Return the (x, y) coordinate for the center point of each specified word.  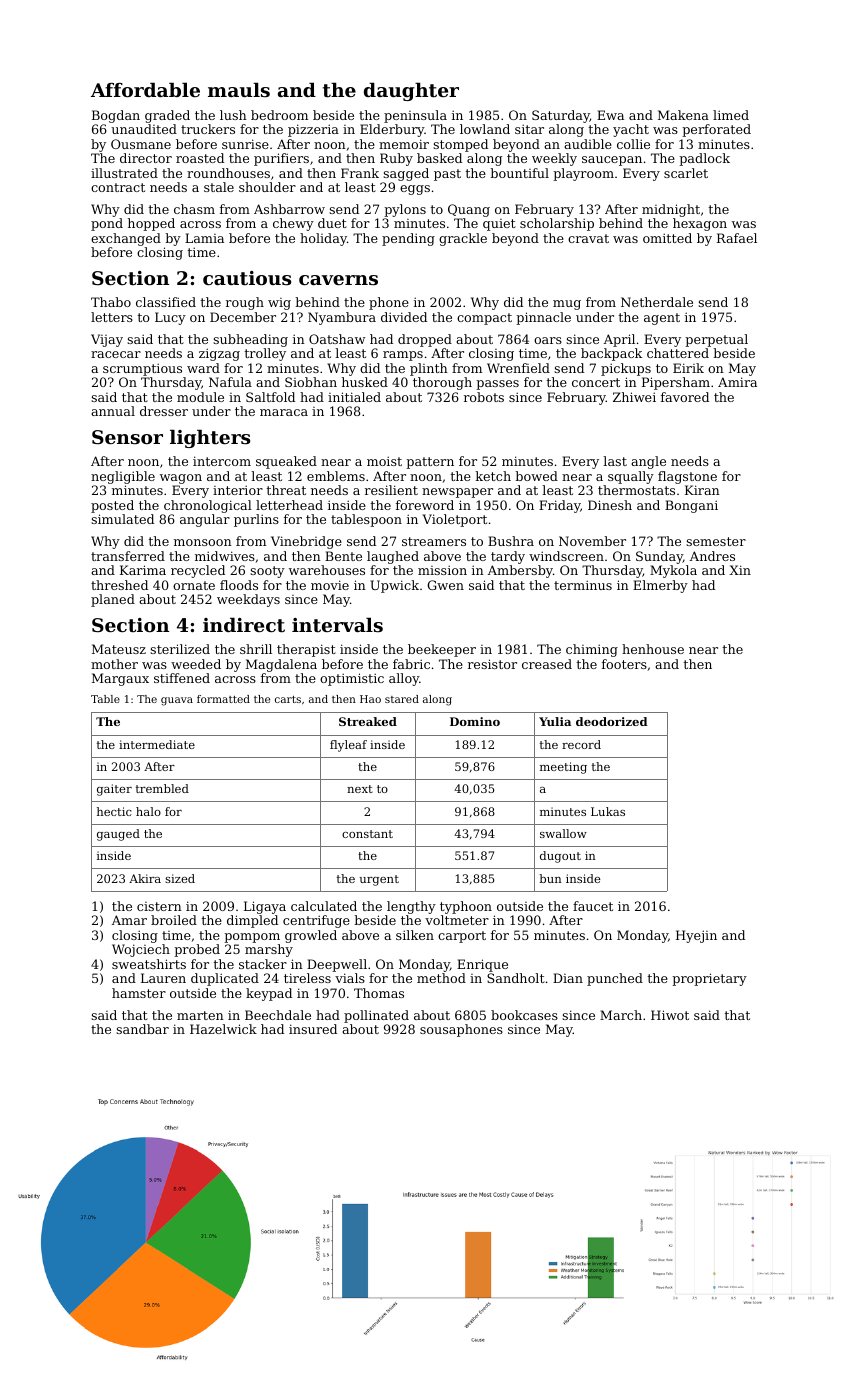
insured (313, 1029)
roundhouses (228, 173)
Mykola (673, 571)
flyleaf (348, 746)
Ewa (610, 115)
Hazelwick (223, 1029)
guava (177, 701)
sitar (529, 129)
